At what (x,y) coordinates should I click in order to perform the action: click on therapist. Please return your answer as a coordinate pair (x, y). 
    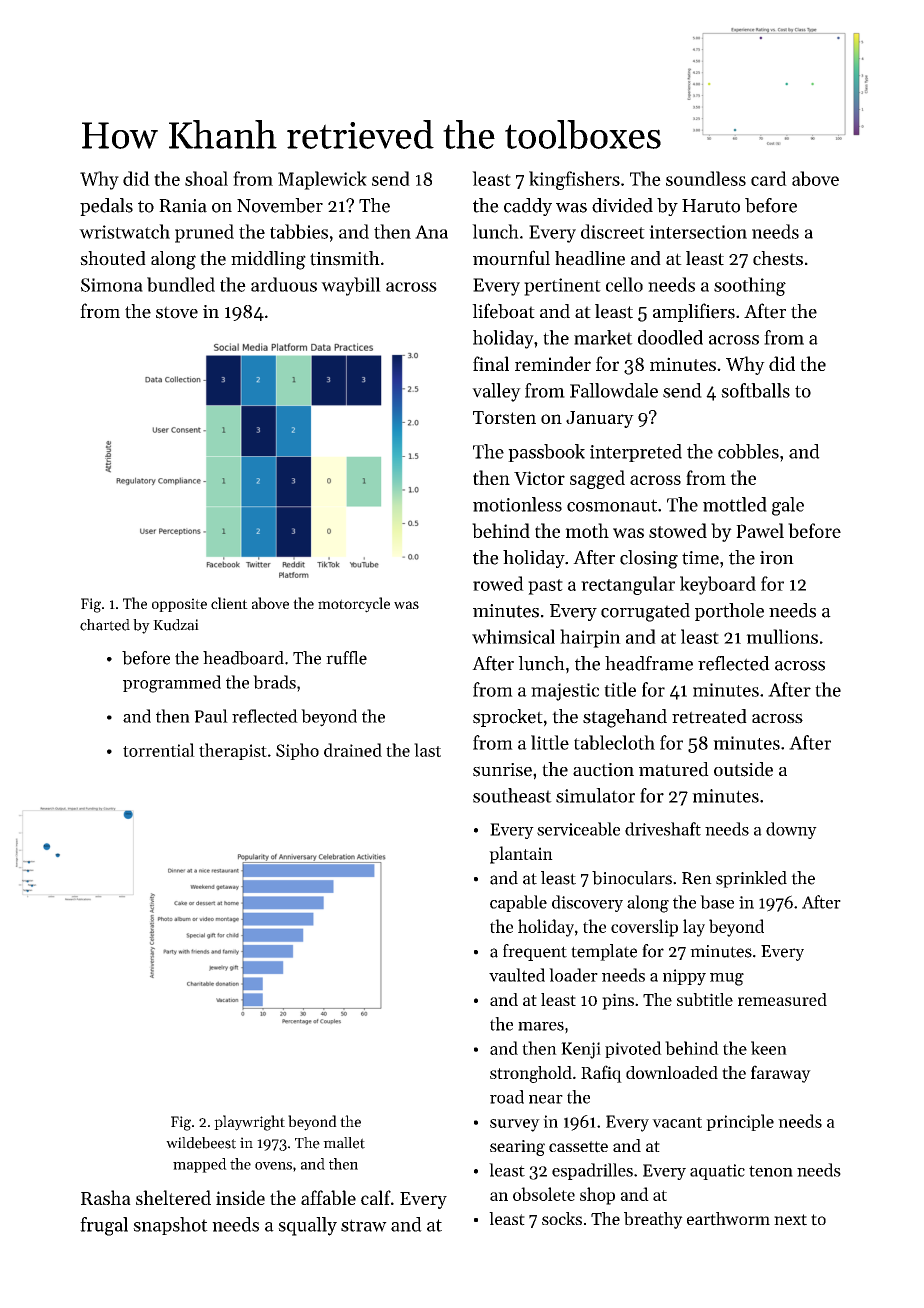
    Looking at the image, I should click on (233, 751).
